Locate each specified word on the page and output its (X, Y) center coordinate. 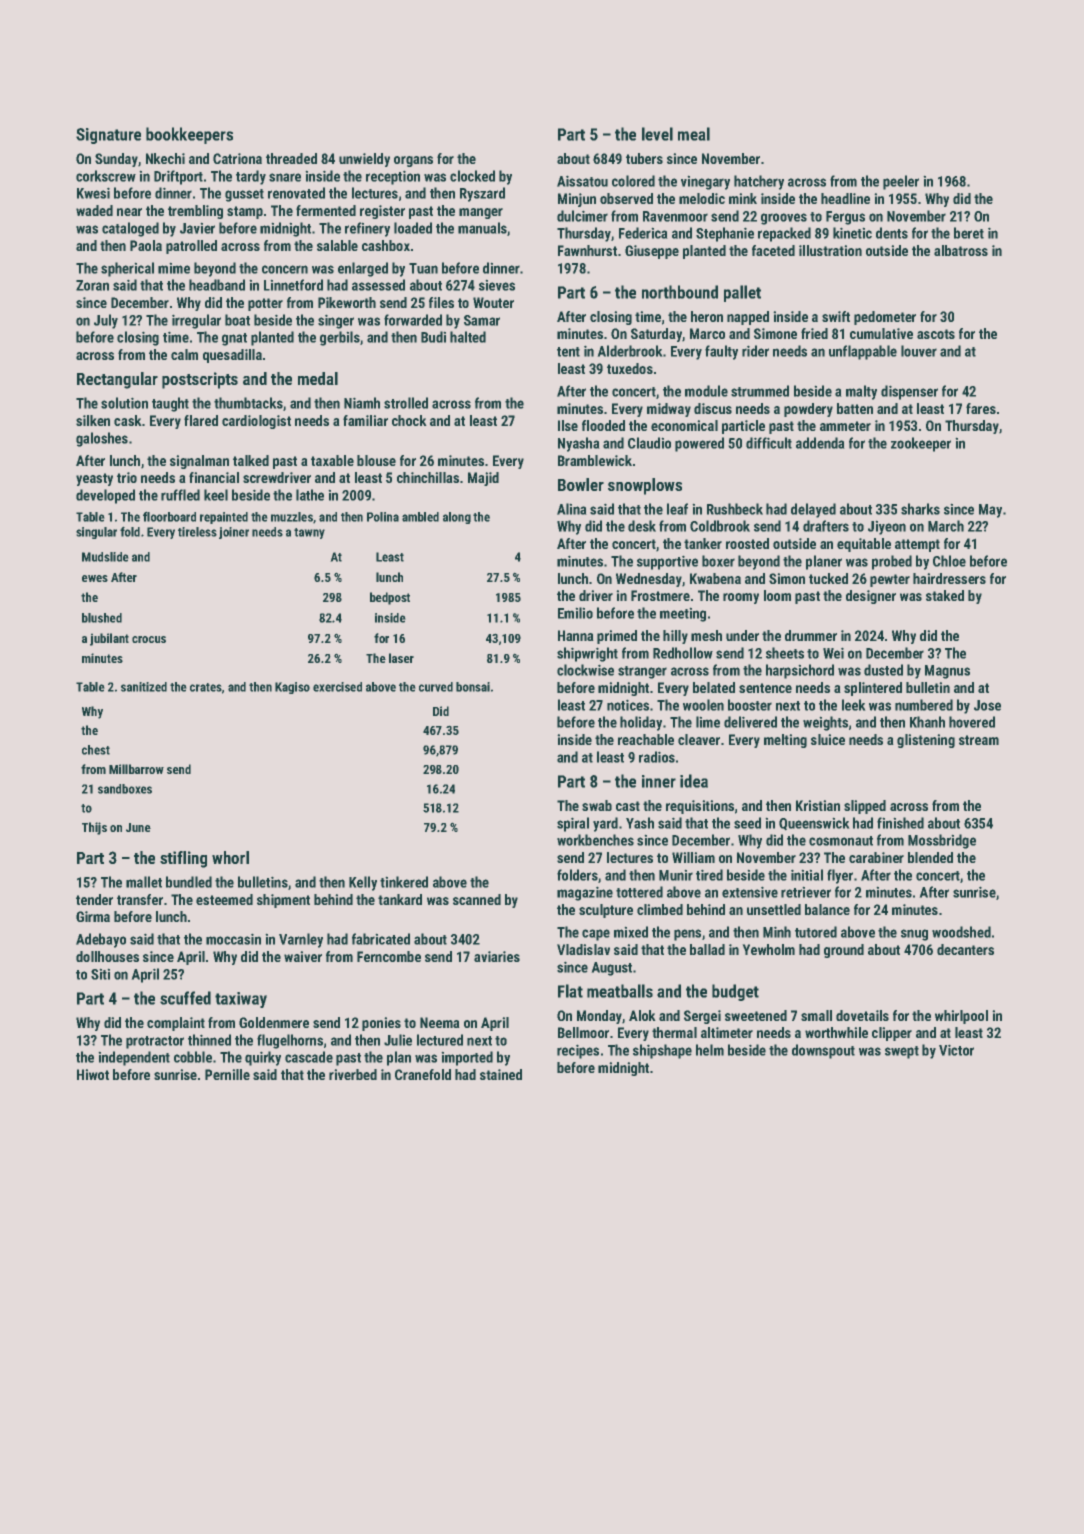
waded (94, 210)
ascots (936, 334)
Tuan (423, 268)
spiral (573, 824)
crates (206, 687)
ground (844, 951)
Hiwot (93, 1074)
